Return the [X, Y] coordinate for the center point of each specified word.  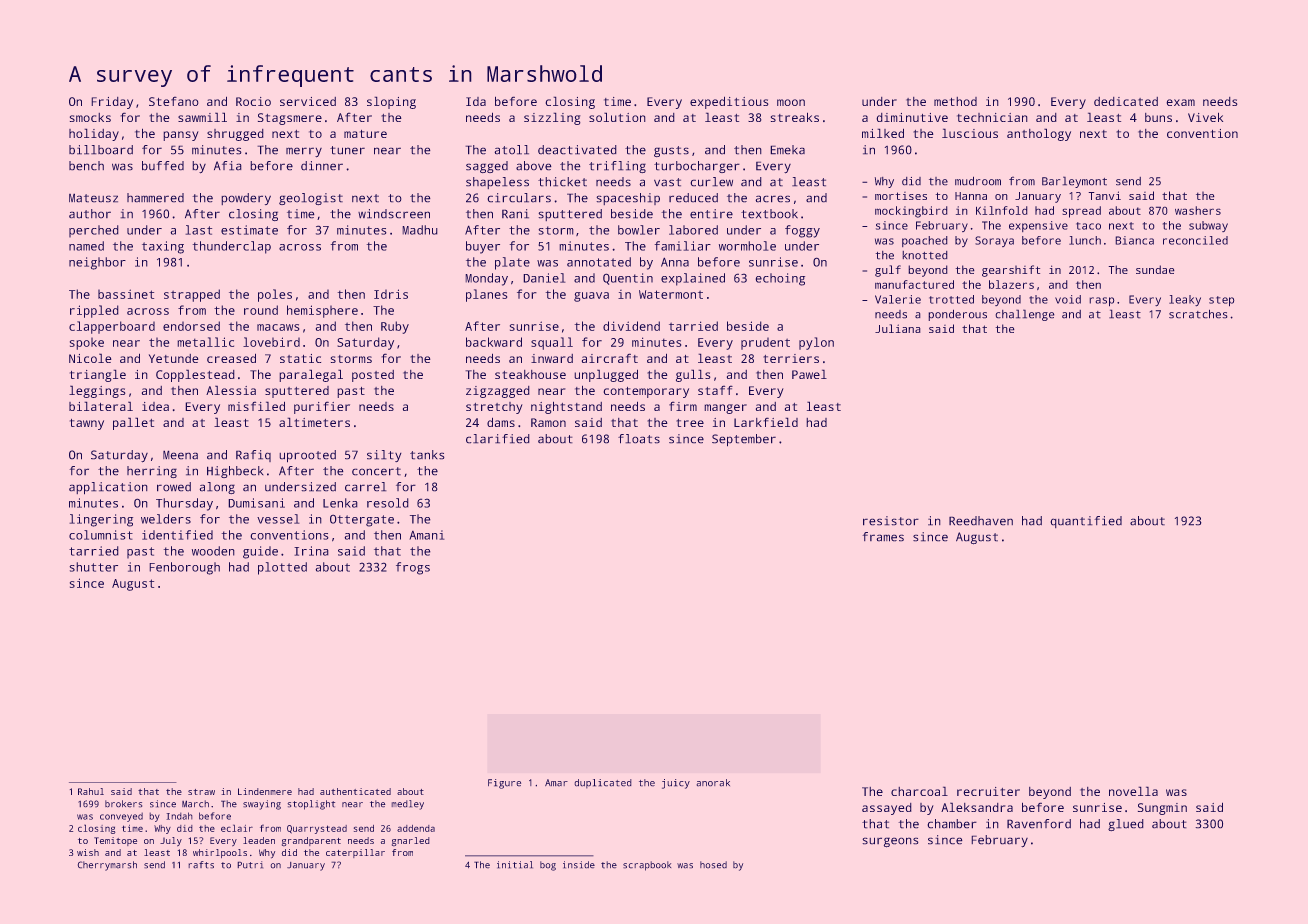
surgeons [890, 842]
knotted [925, 255]
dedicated [1126, 101]
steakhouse [530, 374]
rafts [201, 865]
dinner [322, 166]
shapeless [497, 183]
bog [548, 866]
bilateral [101, 406]
